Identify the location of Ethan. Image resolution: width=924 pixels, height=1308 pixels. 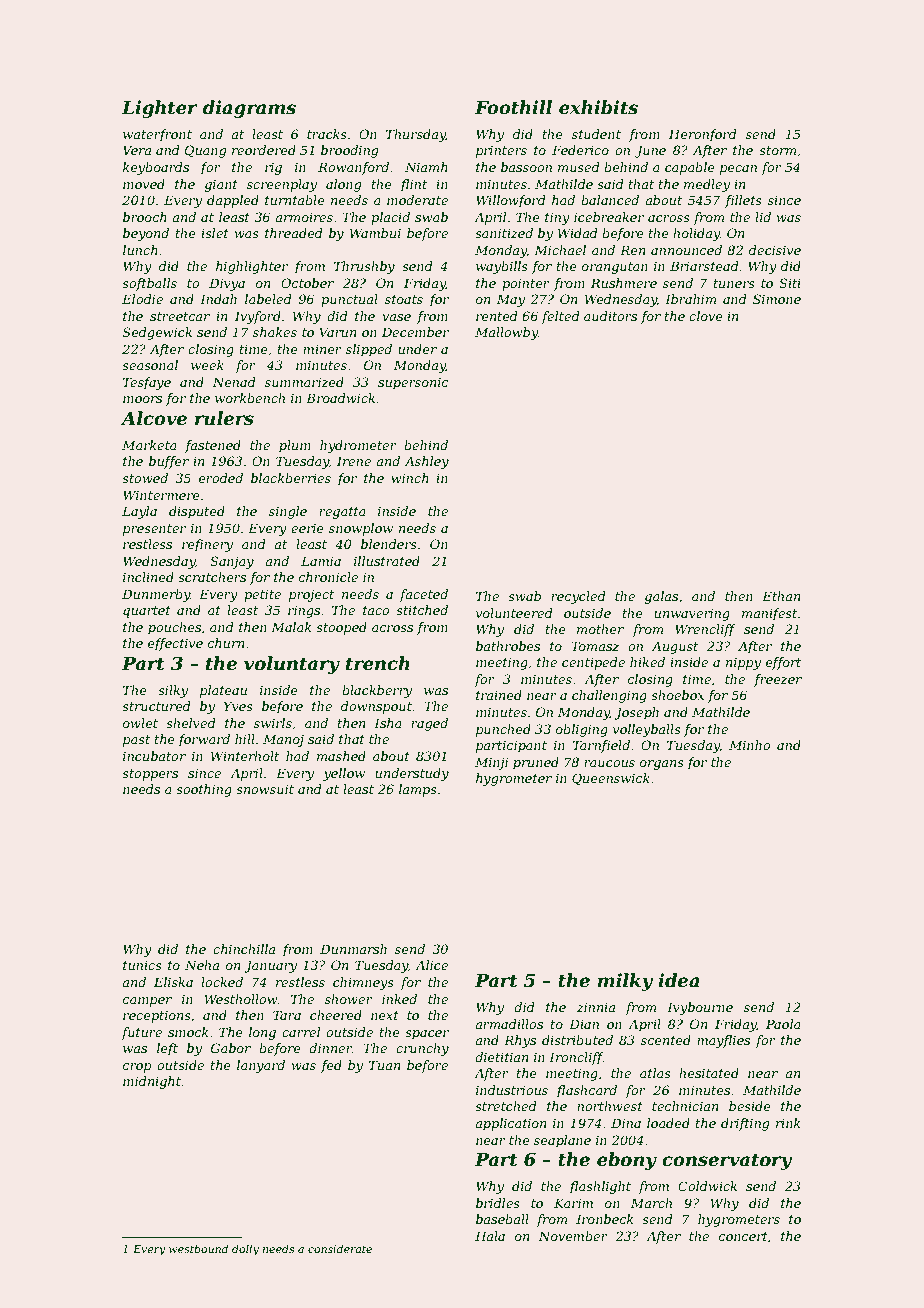
(781, 596).
